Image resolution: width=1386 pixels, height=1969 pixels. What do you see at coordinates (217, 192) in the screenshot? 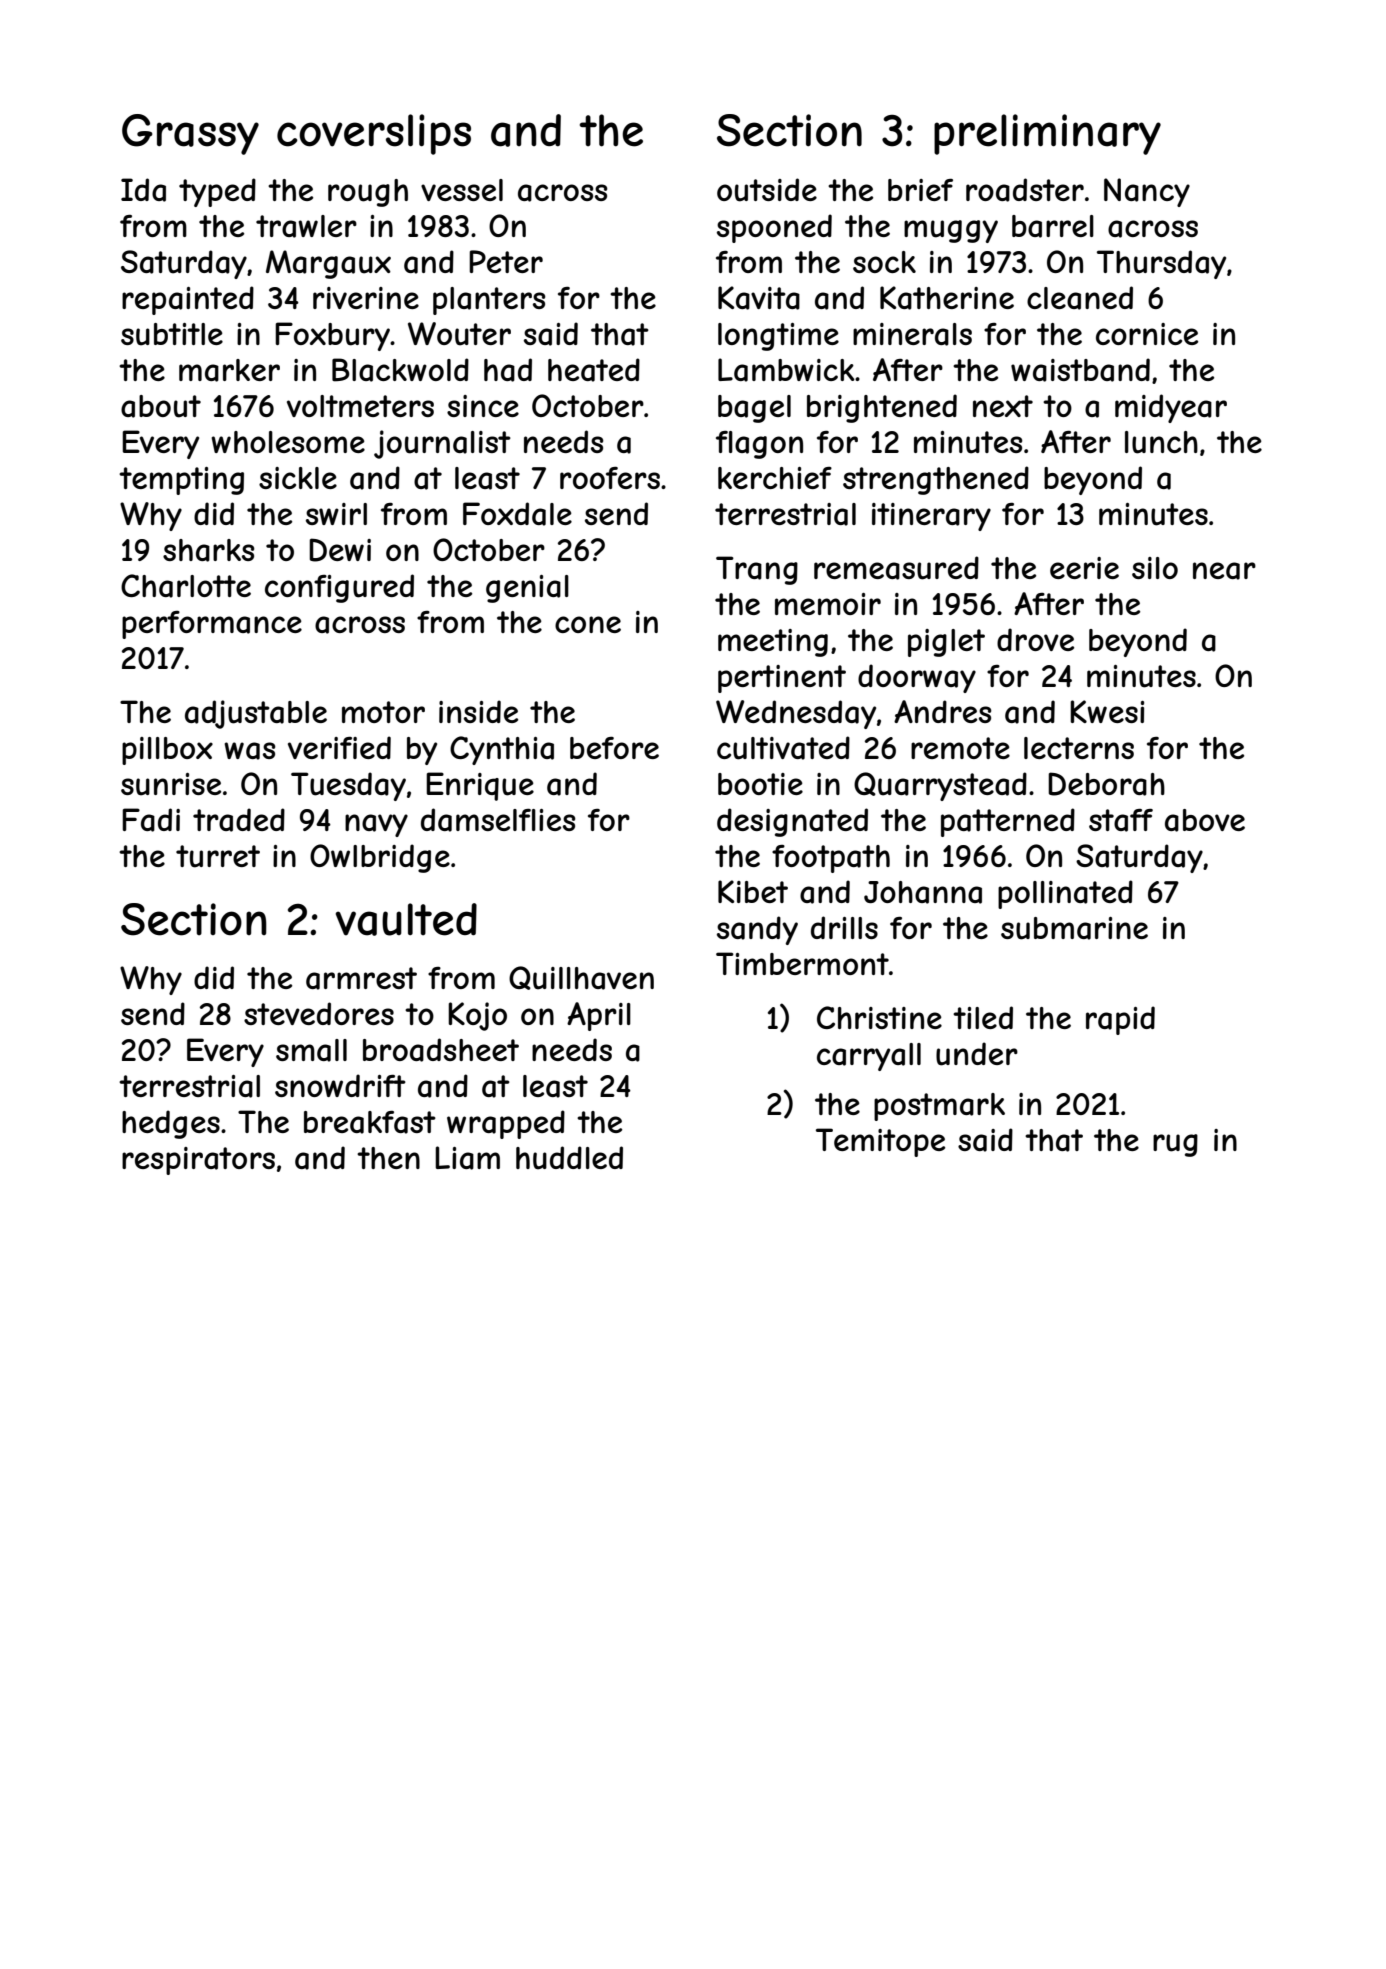
I see `typed` at bounding box center [217, 192].
